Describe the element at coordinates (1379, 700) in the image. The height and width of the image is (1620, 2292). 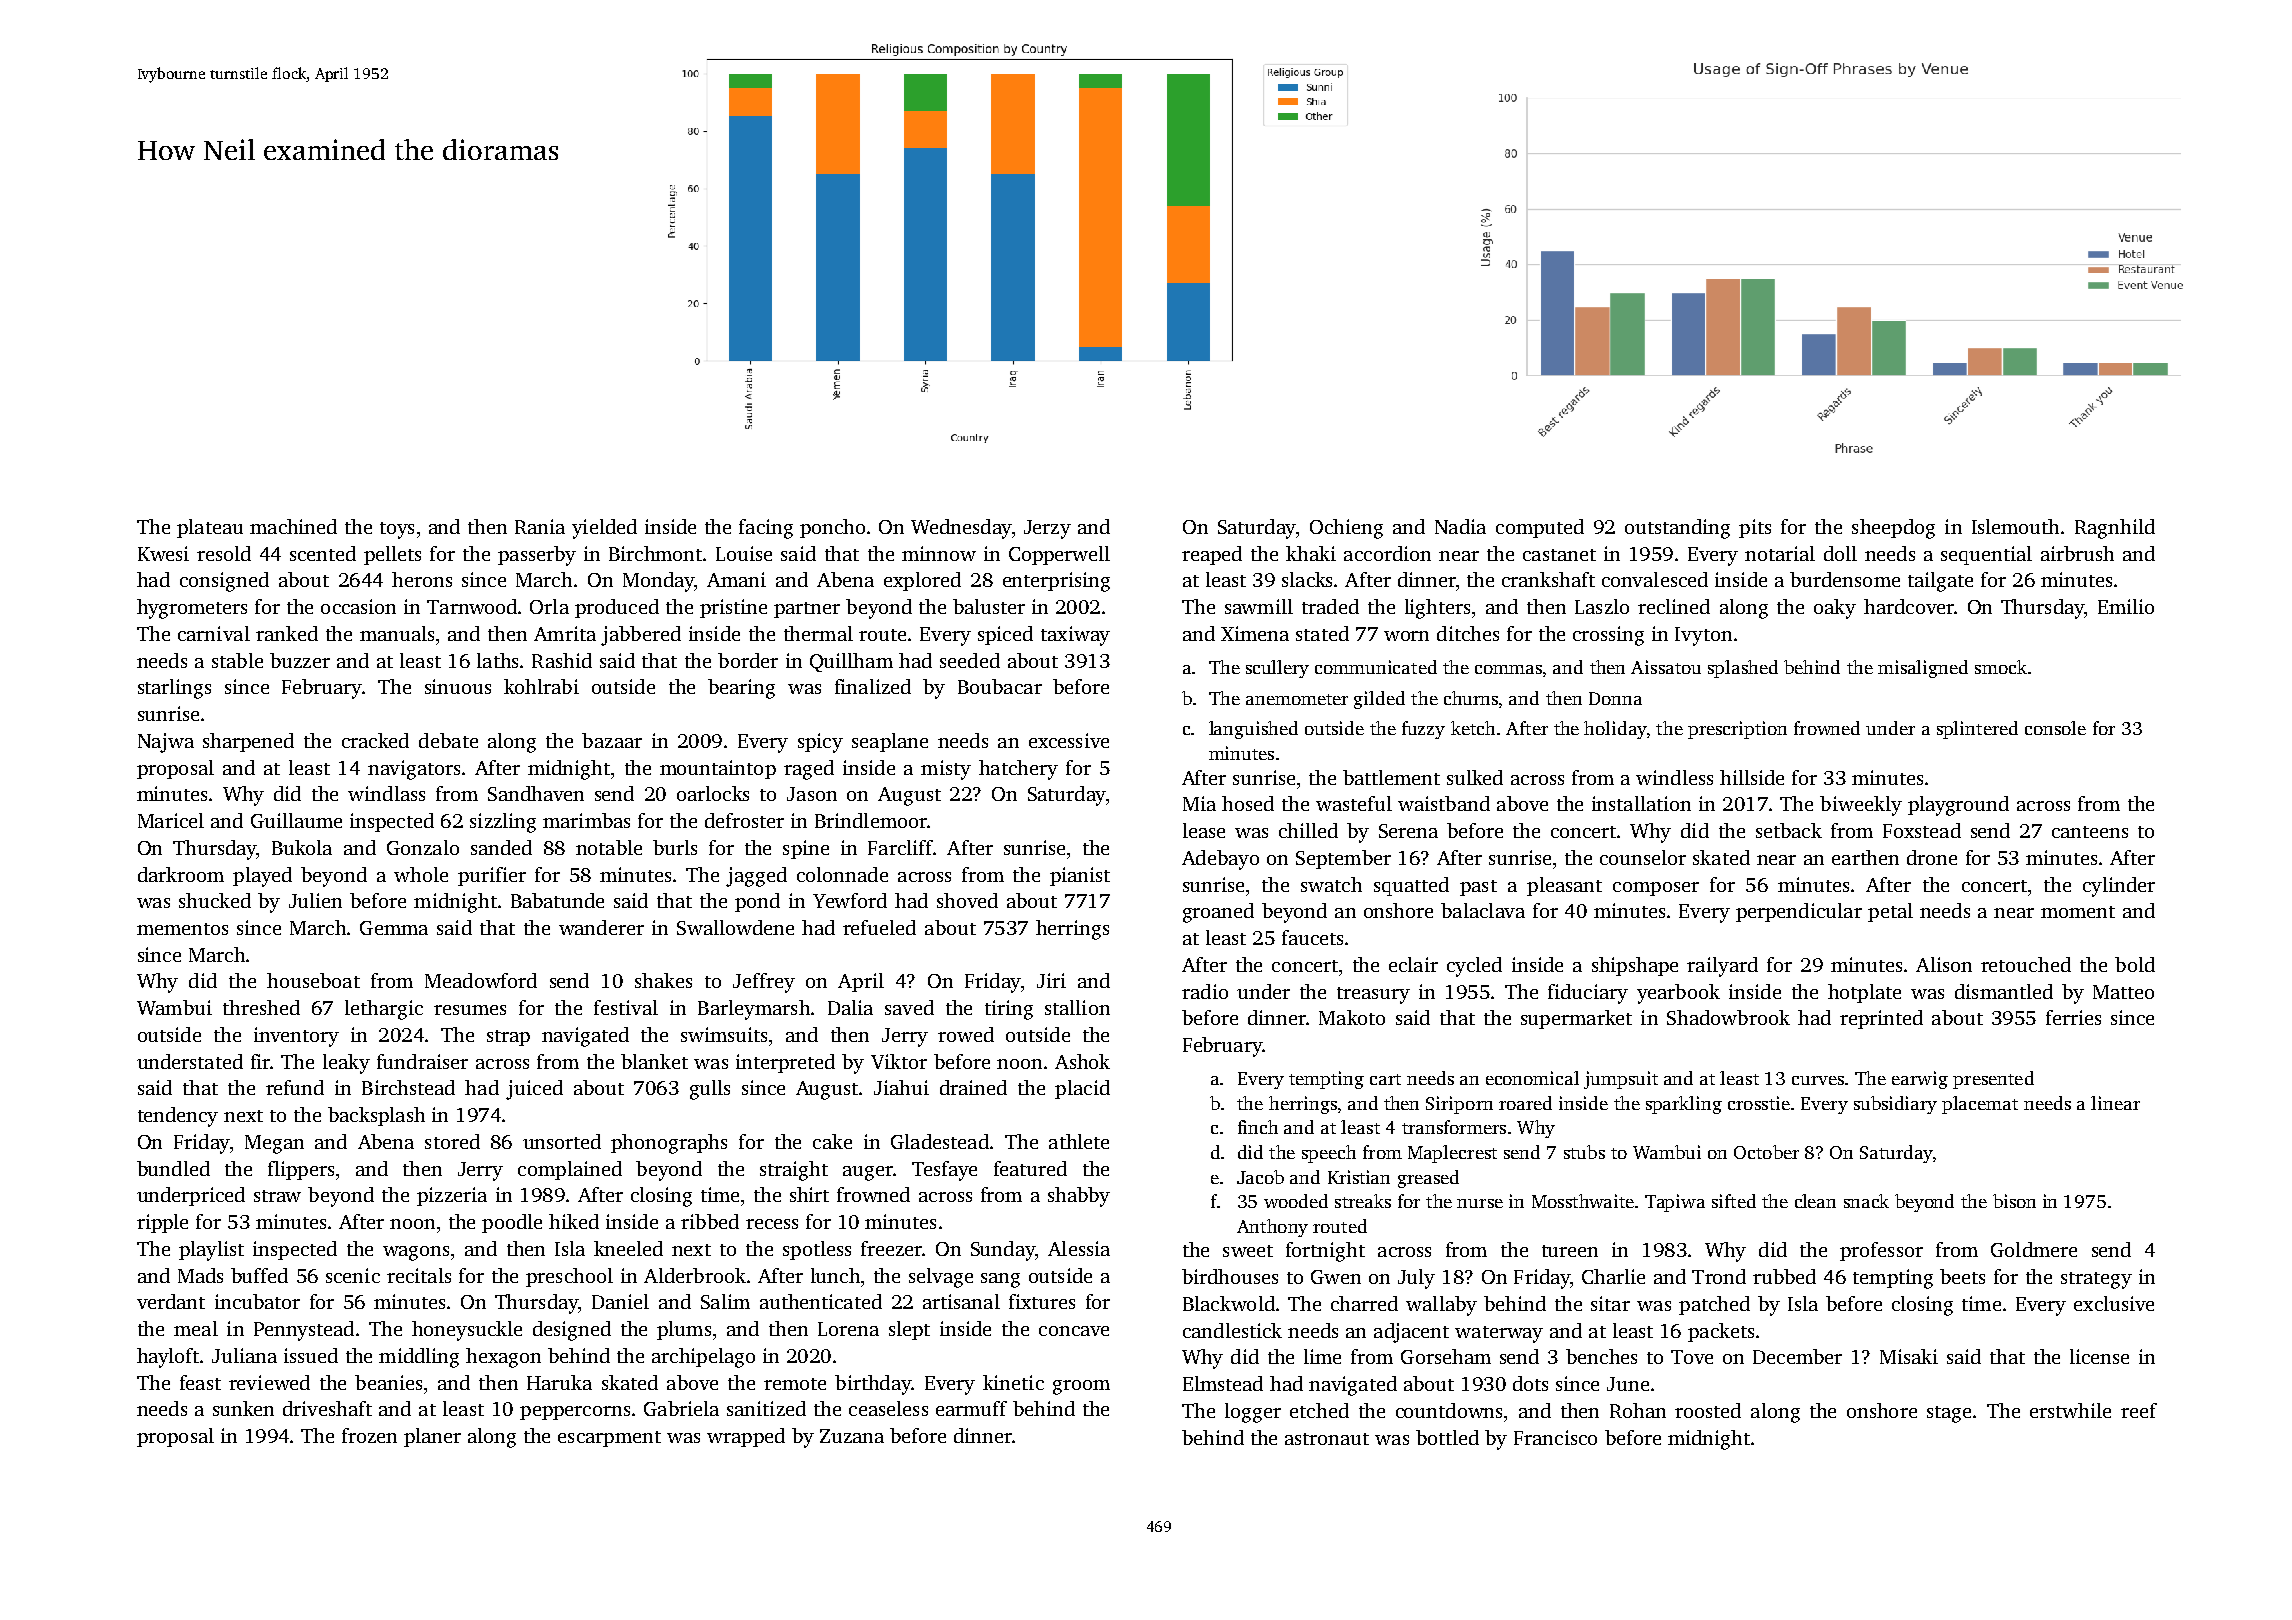
I see `gilded` at that location.
